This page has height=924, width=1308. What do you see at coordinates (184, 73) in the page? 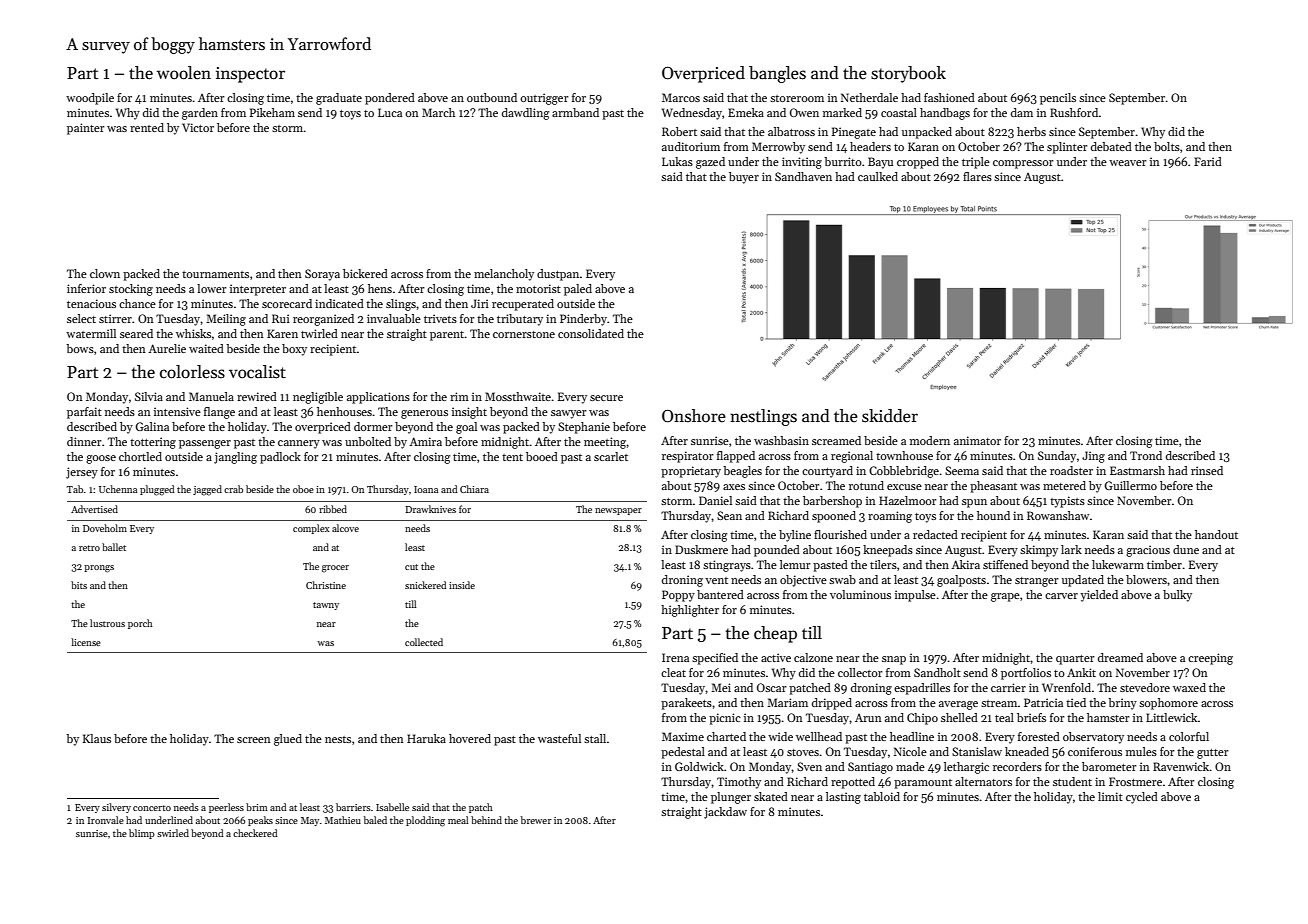
I see `woolen` at bounding box center [184, 73].
